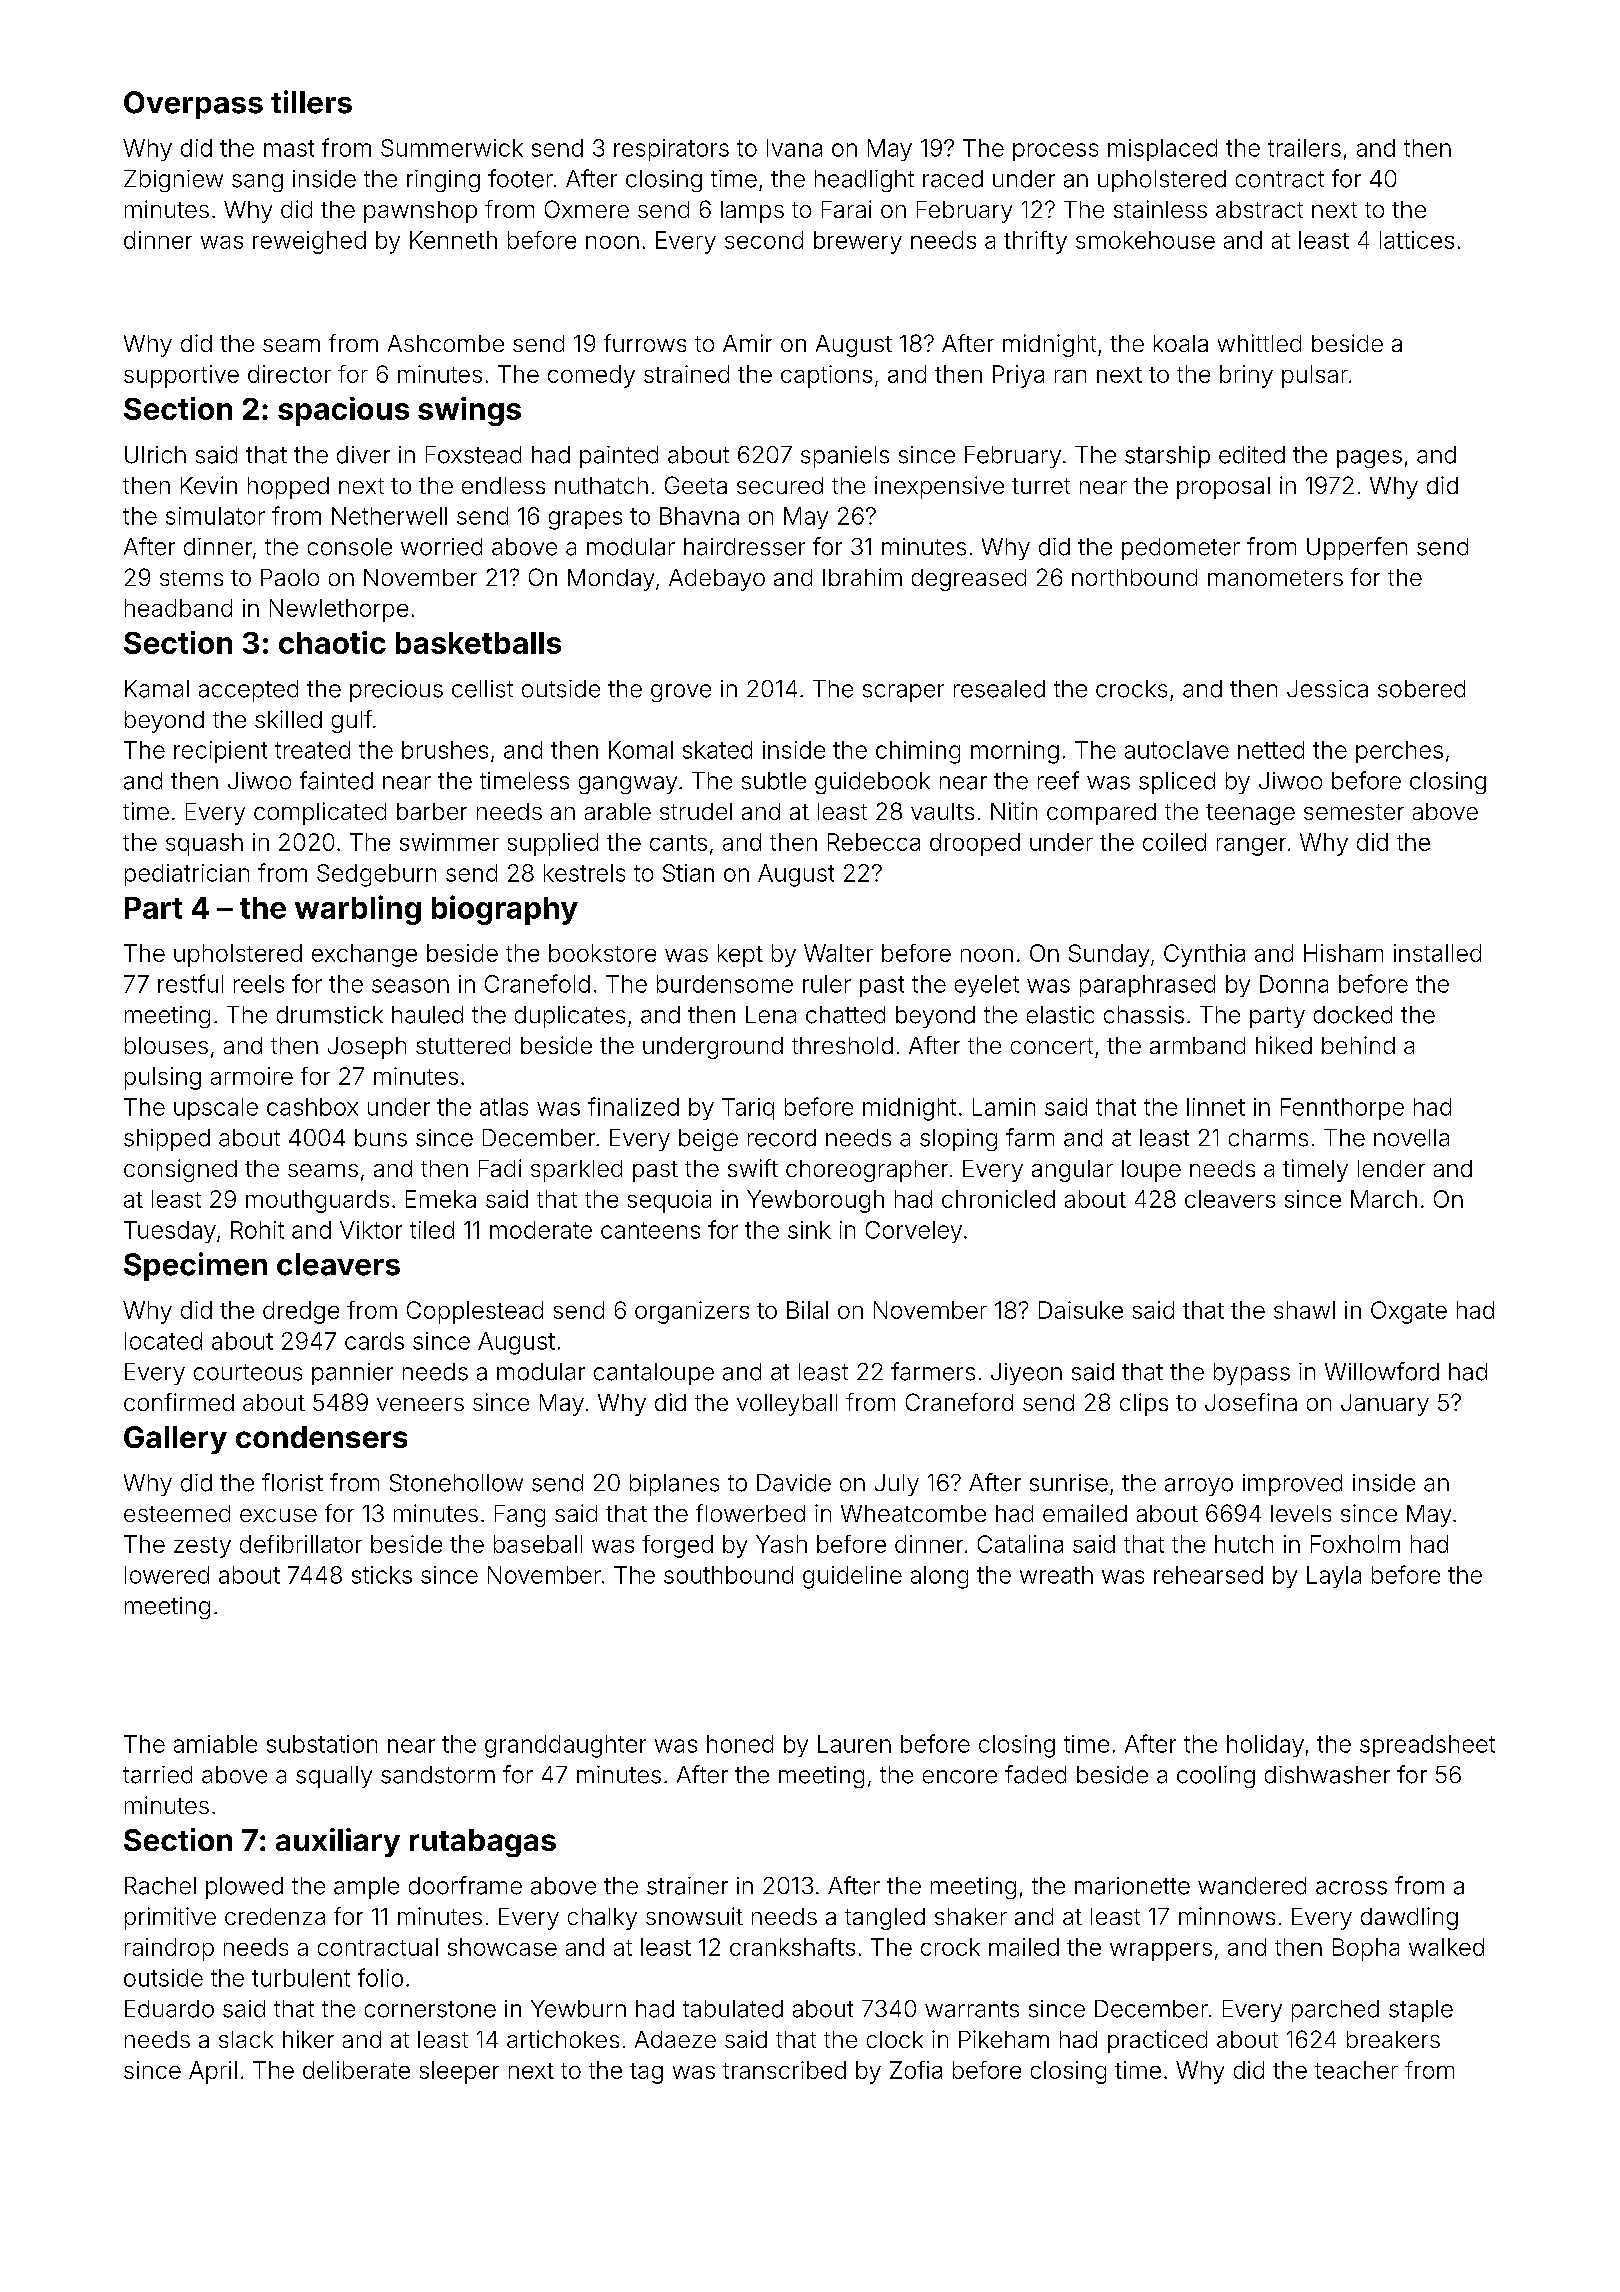  What do you see at coordinates (157, 1775) in the screenshot?
I see `tarried` at bounding box center [157, 1775].
